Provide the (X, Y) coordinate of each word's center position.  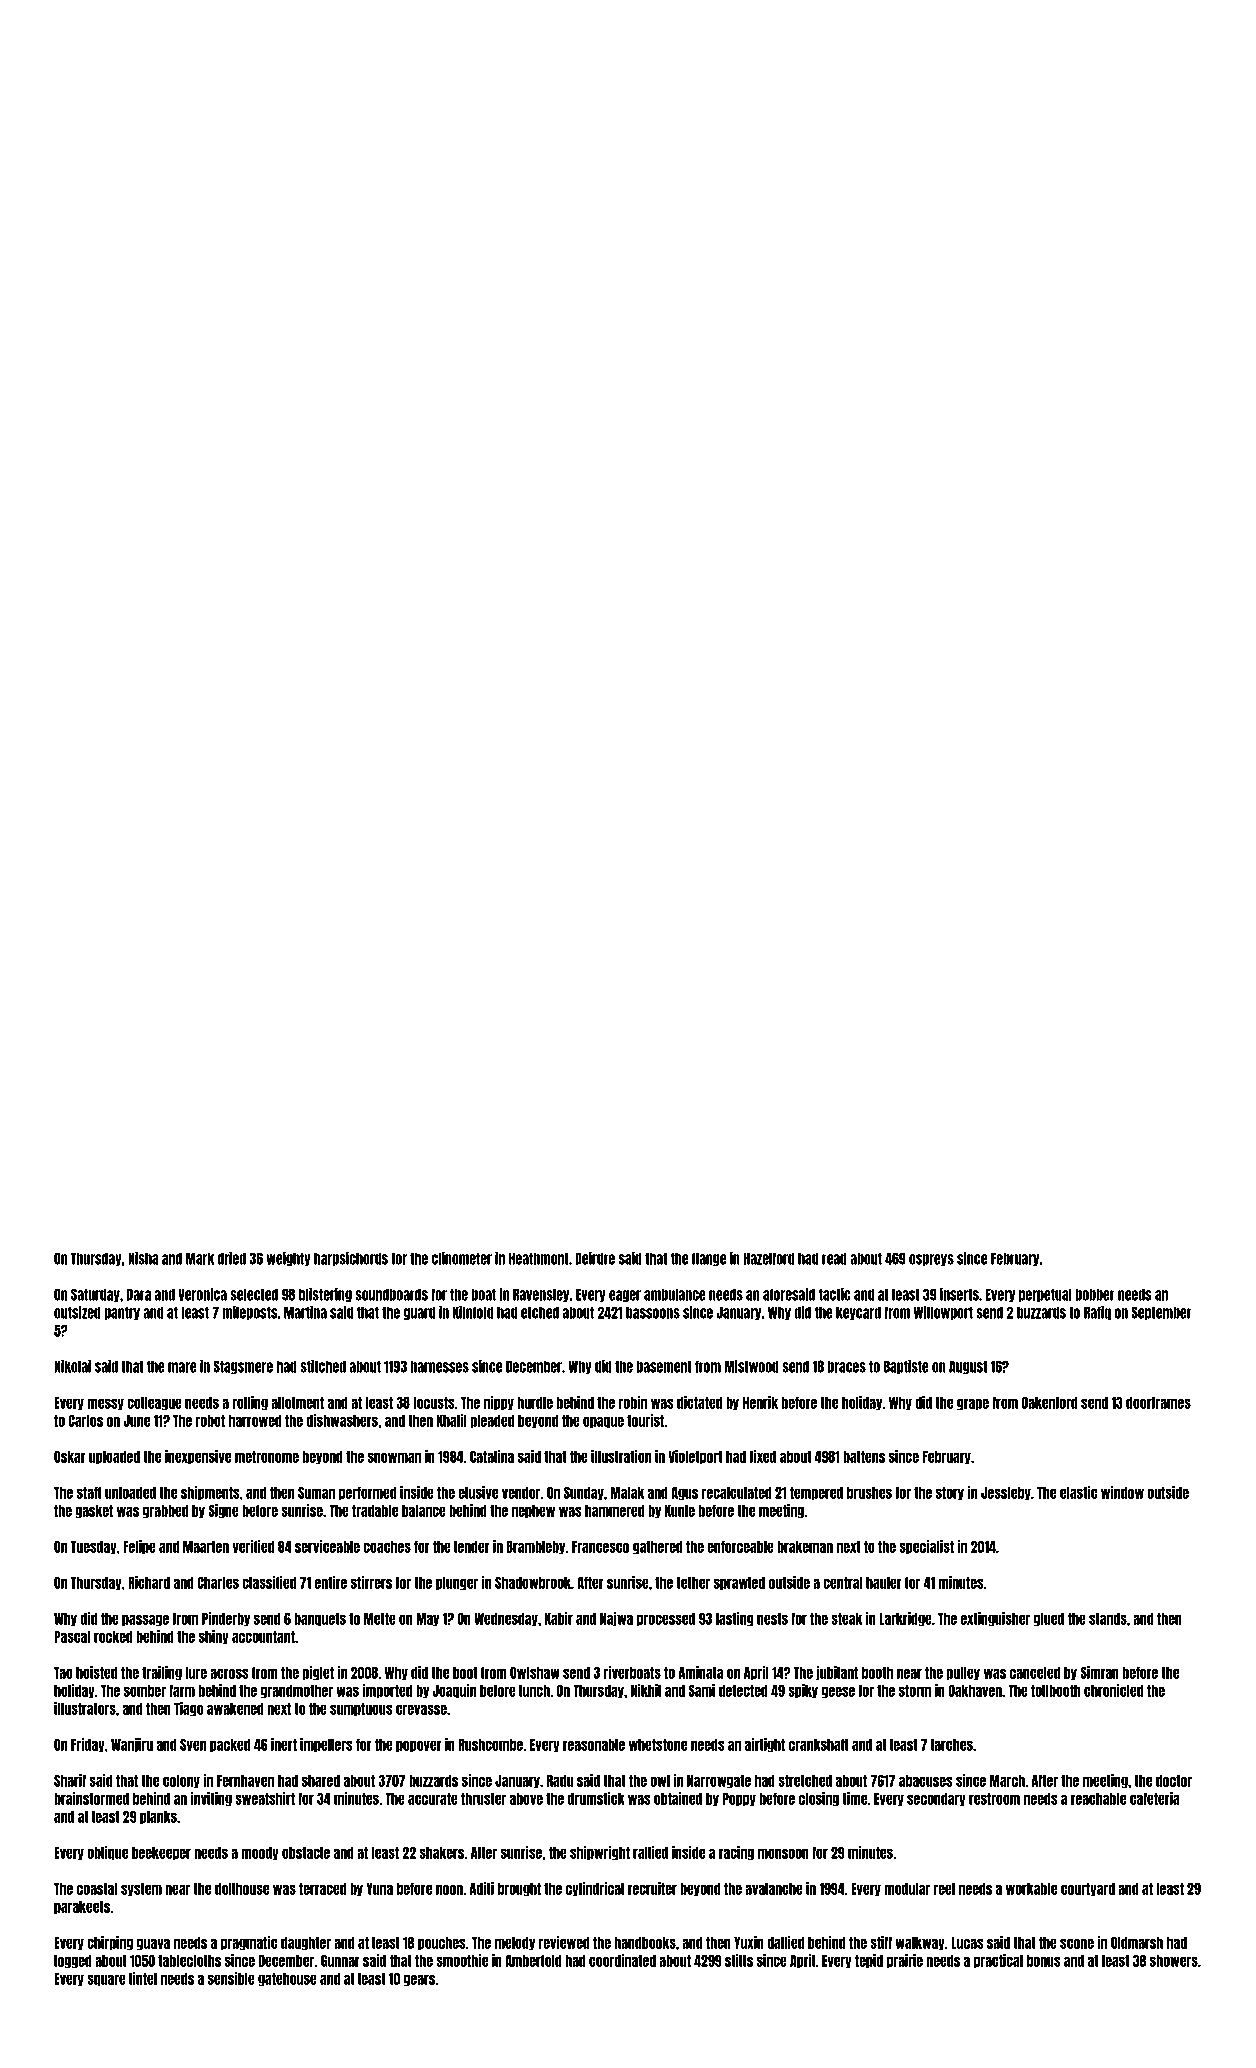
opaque (603, 1422)
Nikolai (72, 1366)
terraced (322, 1889)
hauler (884, 1583)
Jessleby (1006, 1494)
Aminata (701, 1672)
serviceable (327, 1546)
